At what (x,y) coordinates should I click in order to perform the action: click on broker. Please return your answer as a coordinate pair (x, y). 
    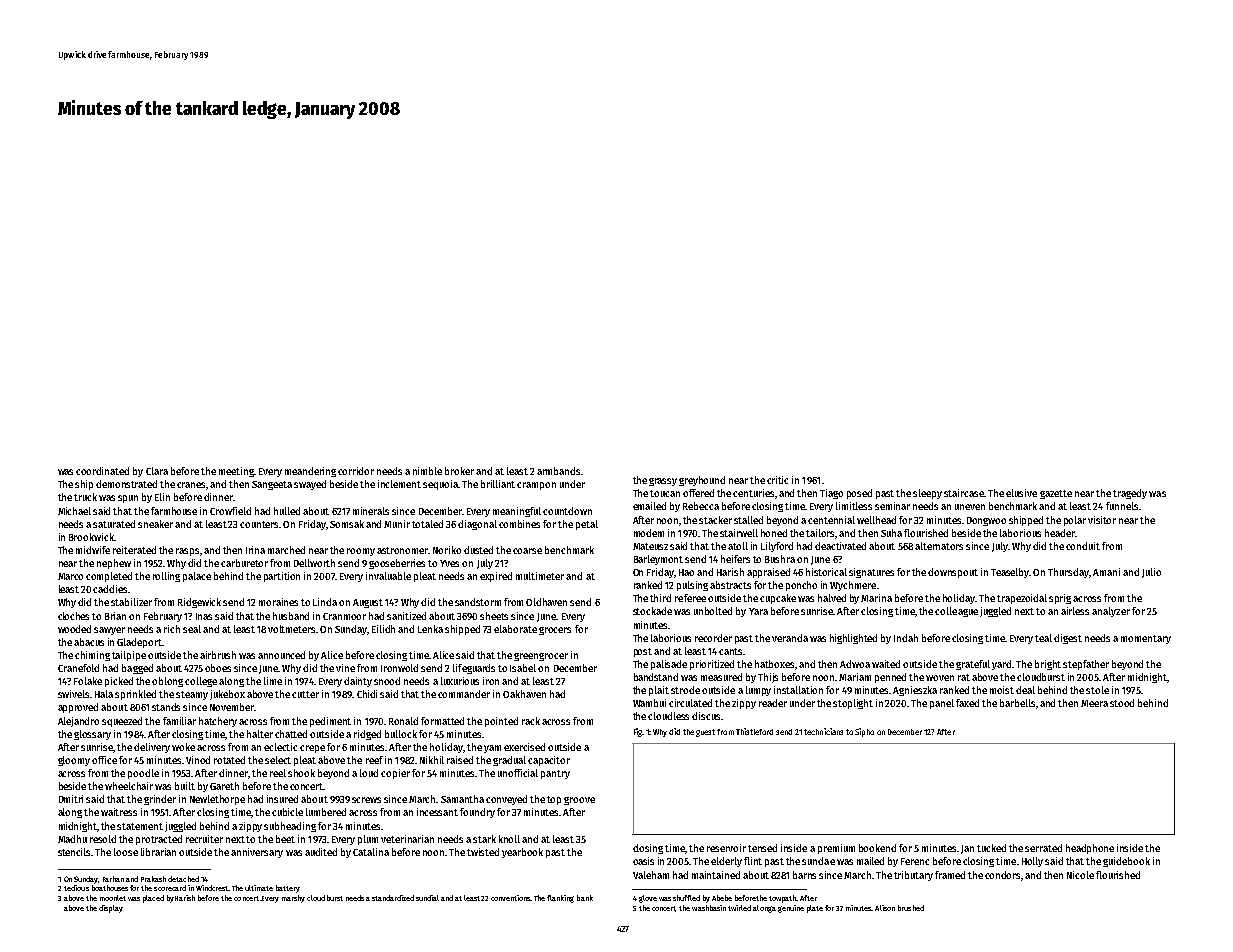
    Looking at the image, I should click on (459, 471).
